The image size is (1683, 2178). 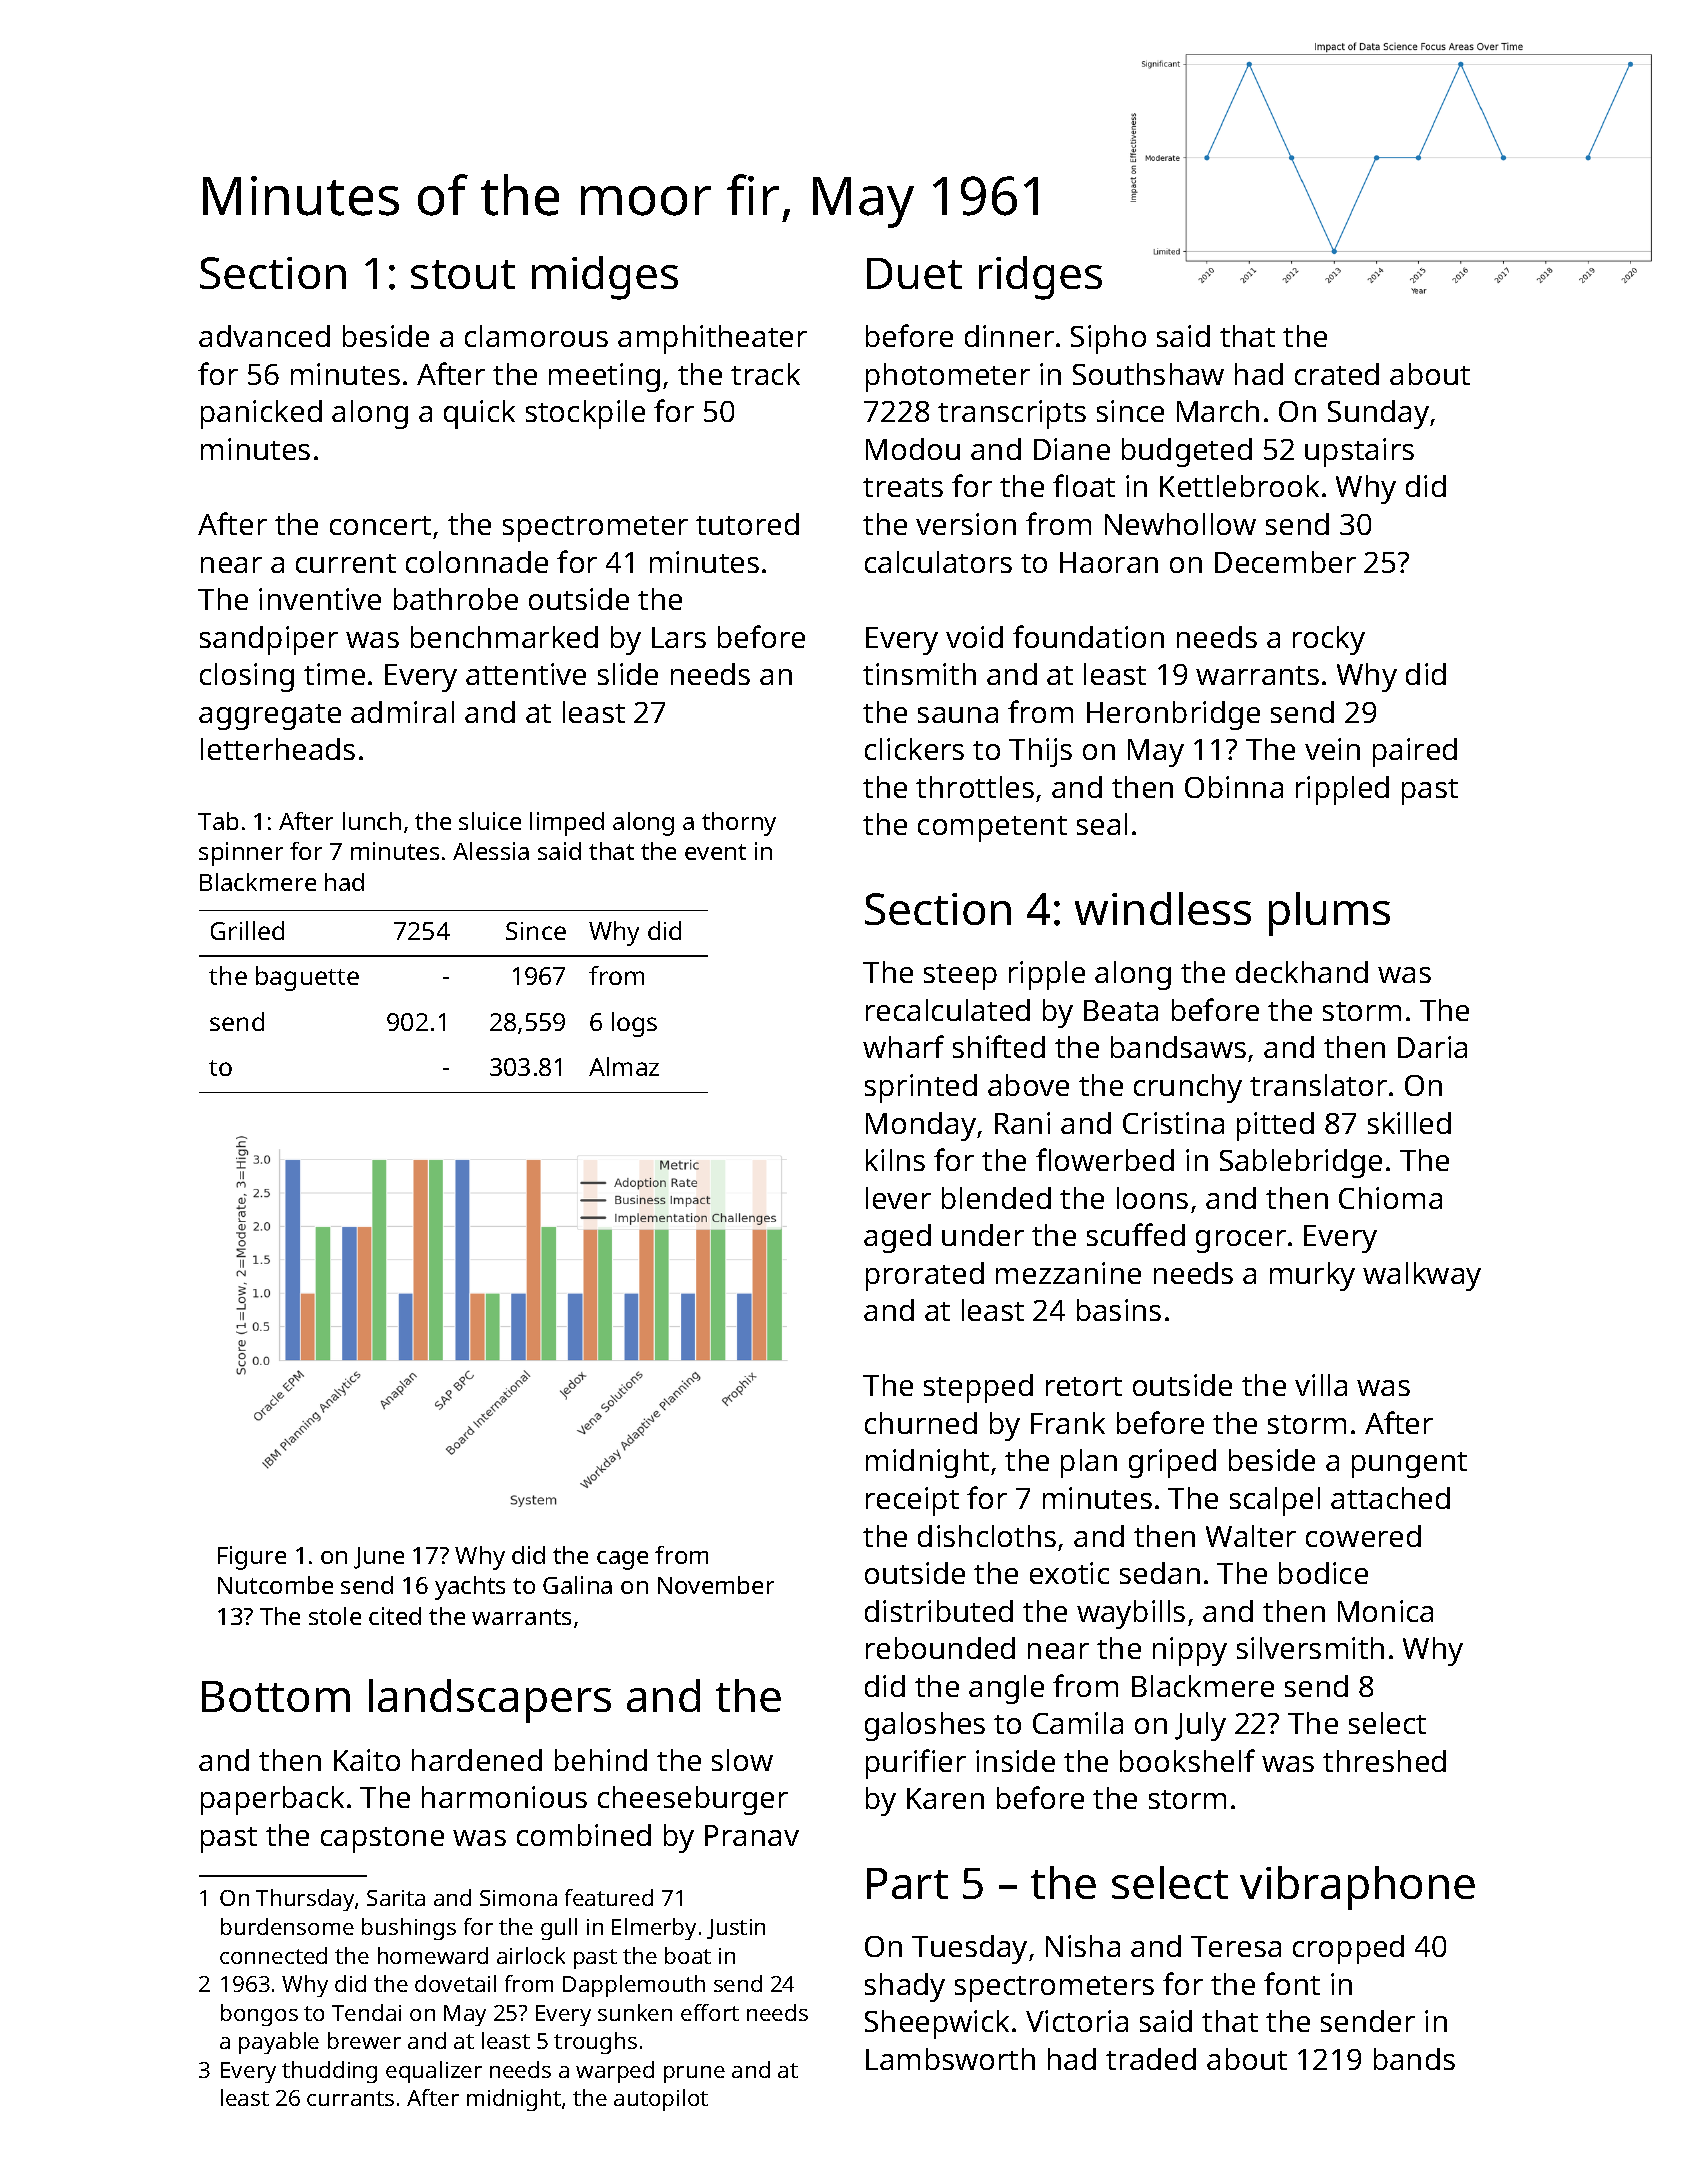 I want to click on Daria, so click(x=1432, y=1047).
